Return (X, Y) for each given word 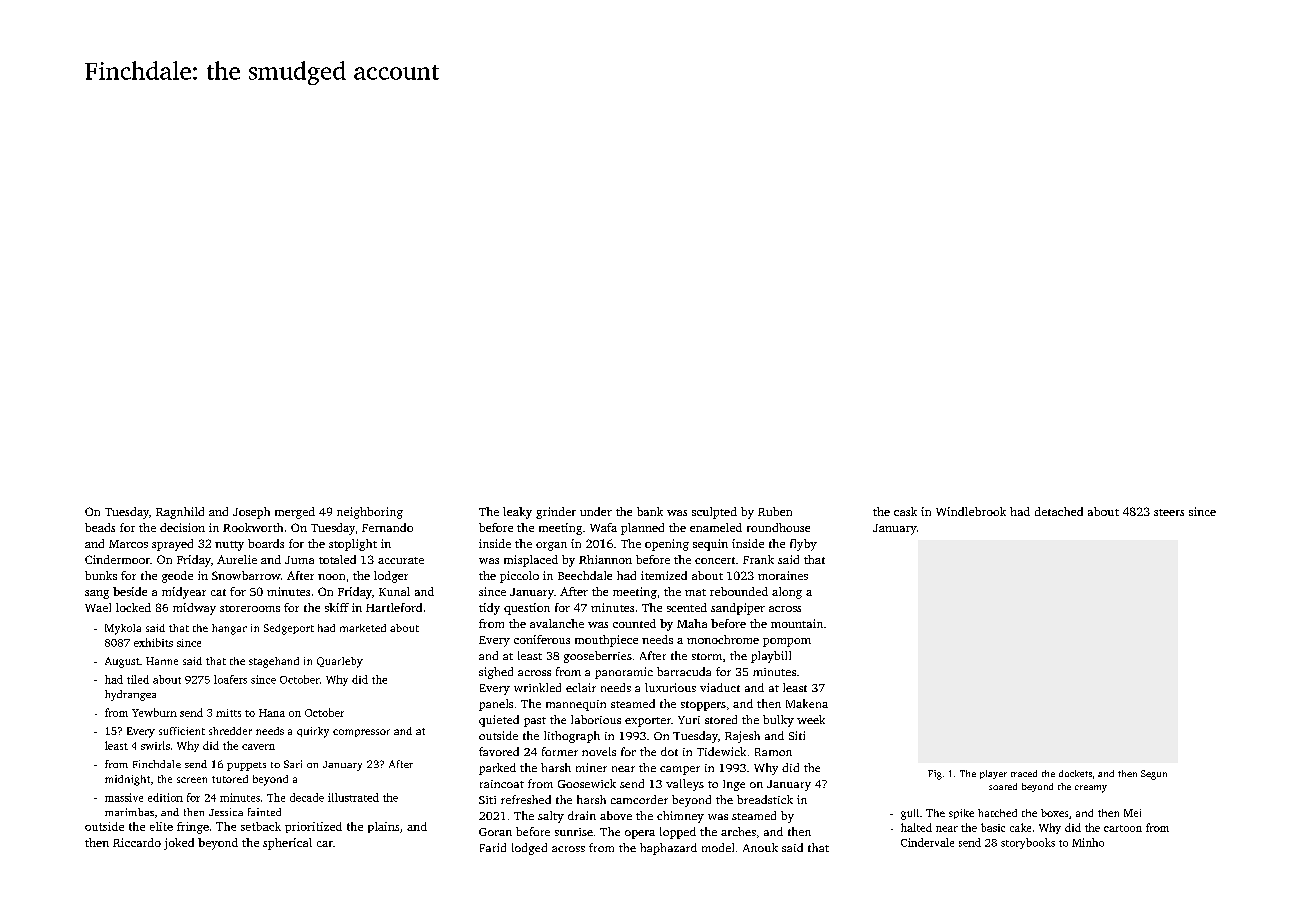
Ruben (775, 511)
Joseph (251, 513)
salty (551, 817)
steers (1169, 512)
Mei (1132, 813)
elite (161, 826)
